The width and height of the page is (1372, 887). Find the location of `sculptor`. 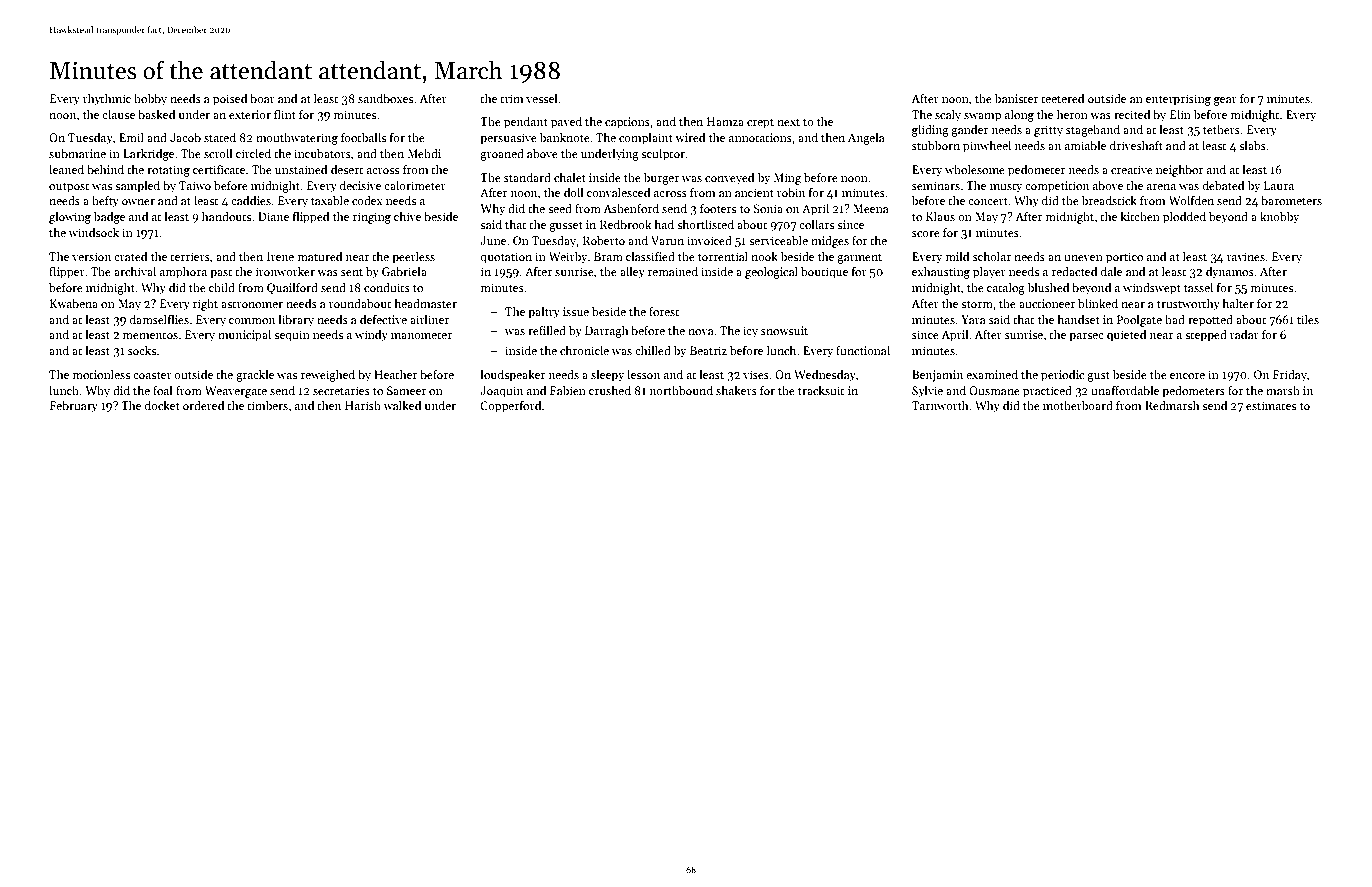

sculptor is located at coordinates (663, 155).
